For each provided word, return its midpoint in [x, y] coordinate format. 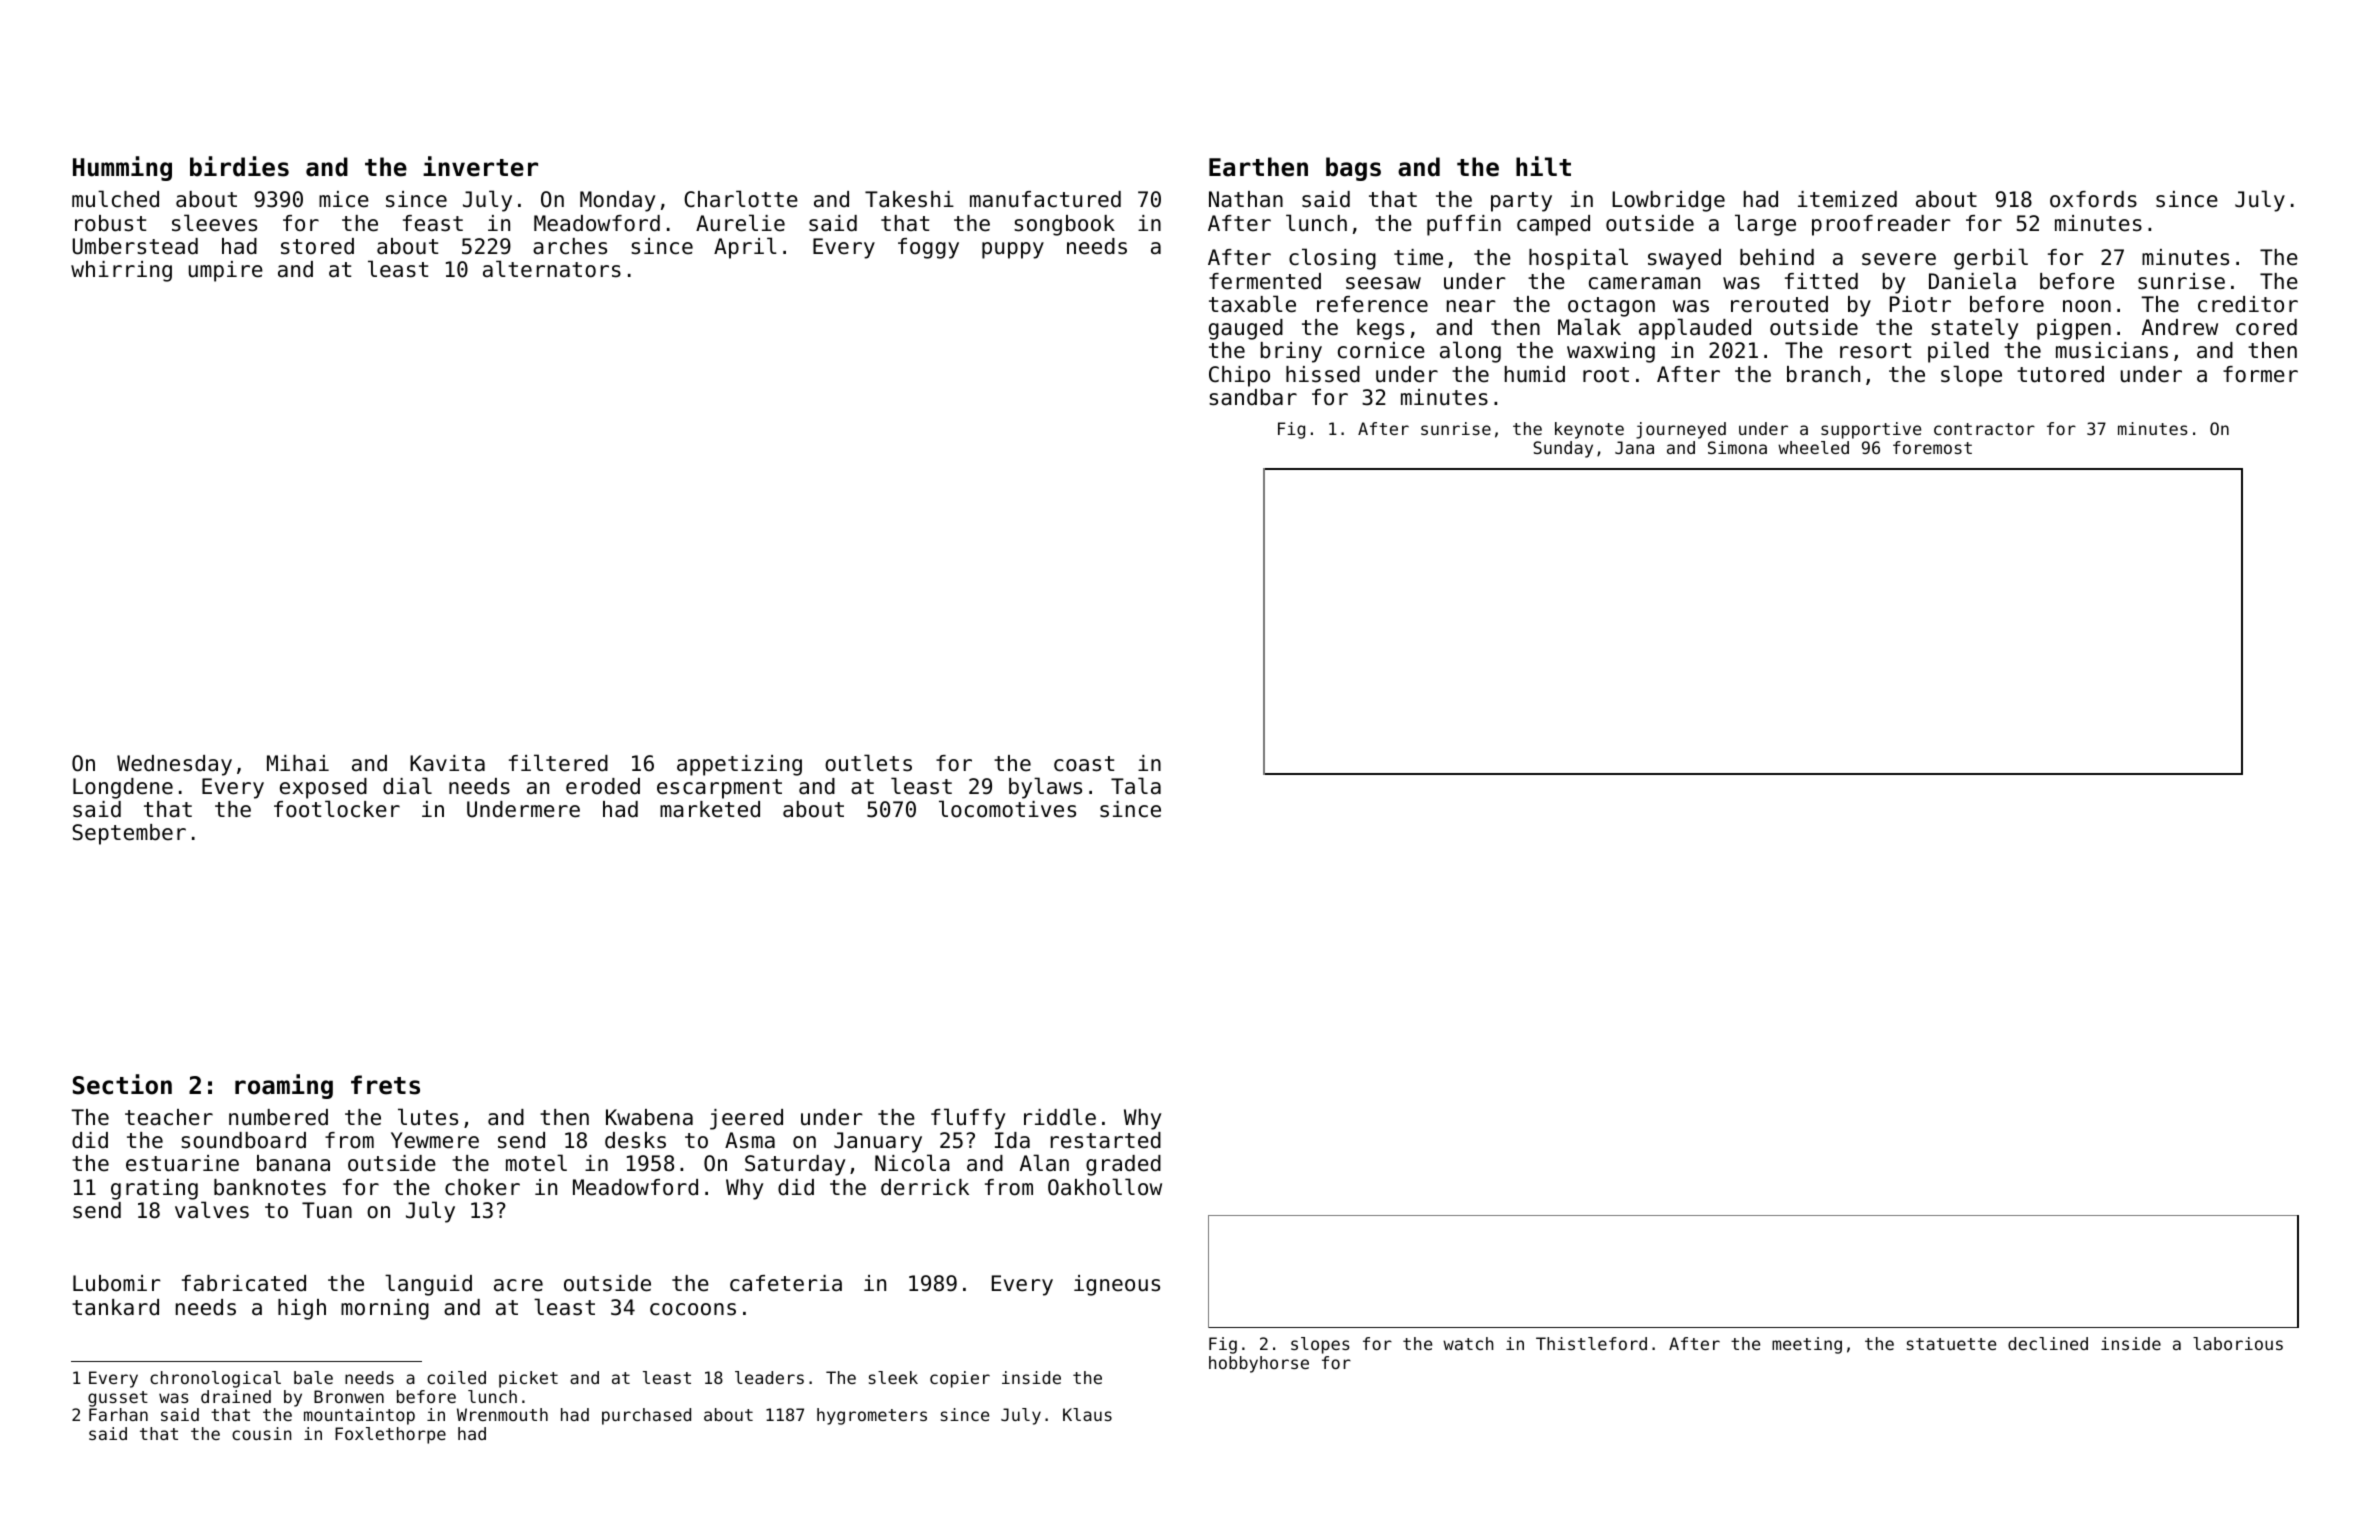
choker [482, 1187]
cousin [261, 1433]
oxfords [2093, 199]
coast [1084, 764]
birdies [239, 166]
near [1471, 306]
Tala [1136, 786]
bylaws [1045, 788]
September [129, 834]
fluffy [968, 1119]
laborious [2238, 1343]
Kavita [447, 763]
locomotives [1007, 809]
